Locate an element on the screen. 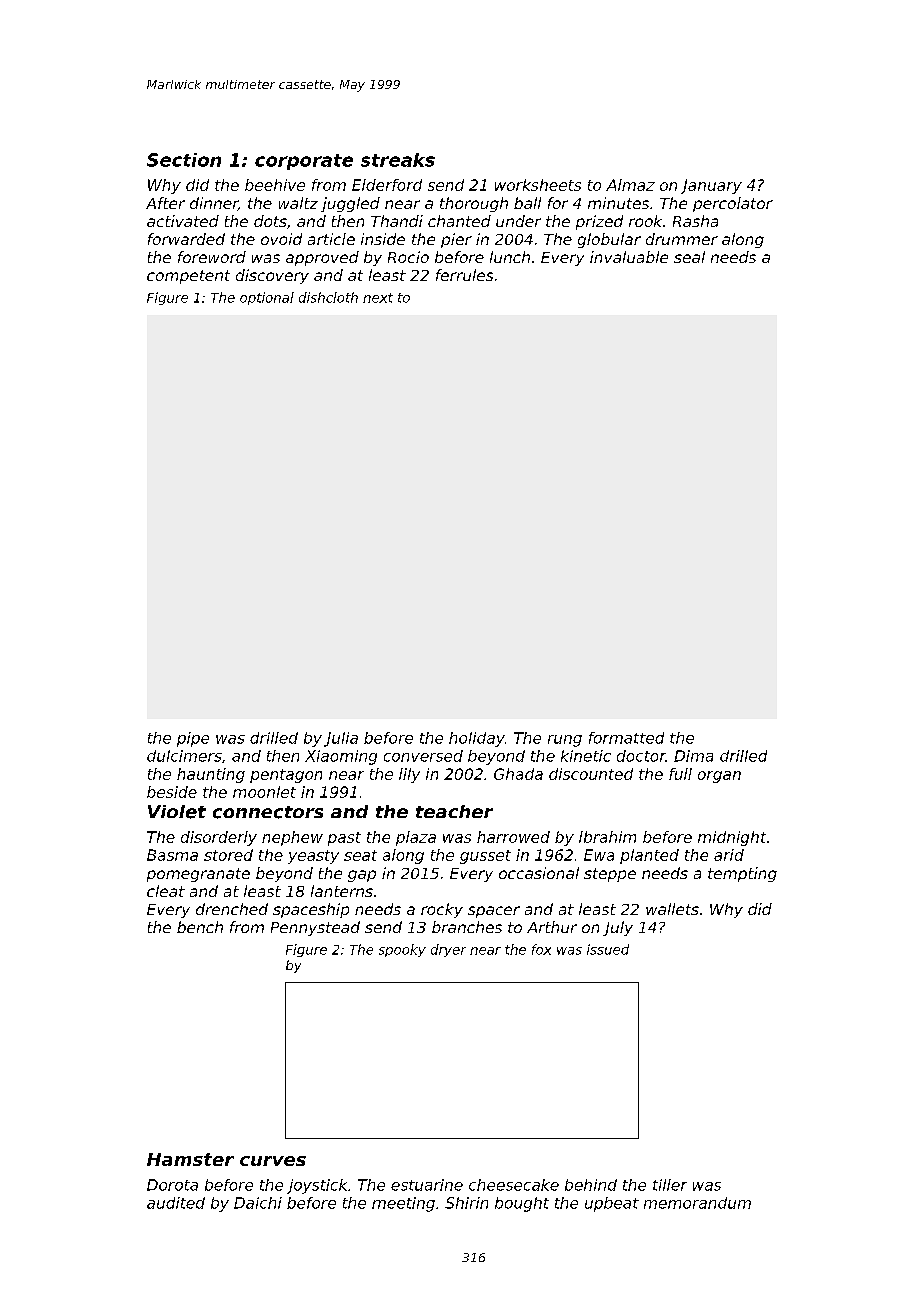  January is located at coordinates (711, 186).
